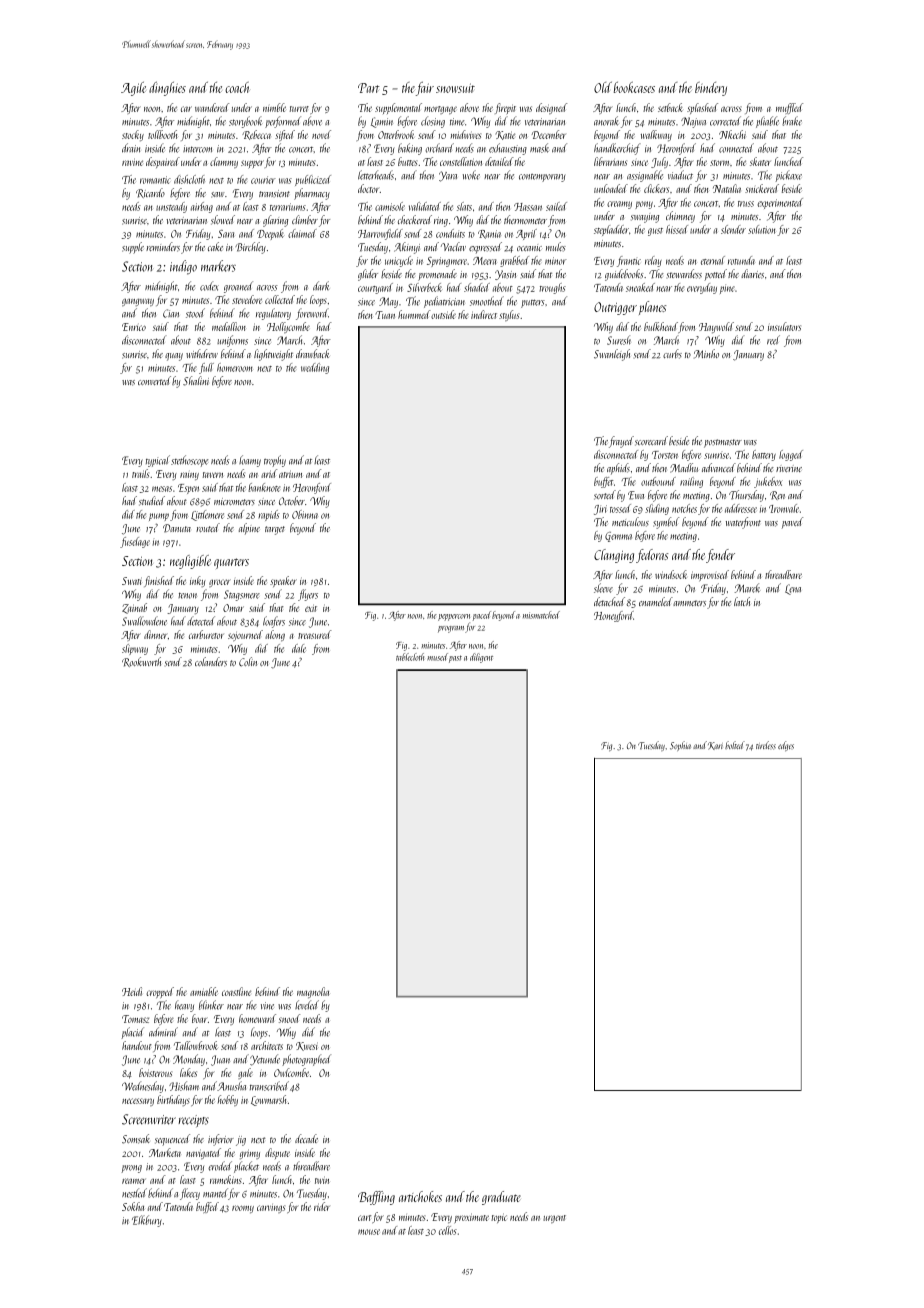  What do you see at coordinates (133, 89) in the screenshot?
I see `Agile` at bounding box center [133, 89].
